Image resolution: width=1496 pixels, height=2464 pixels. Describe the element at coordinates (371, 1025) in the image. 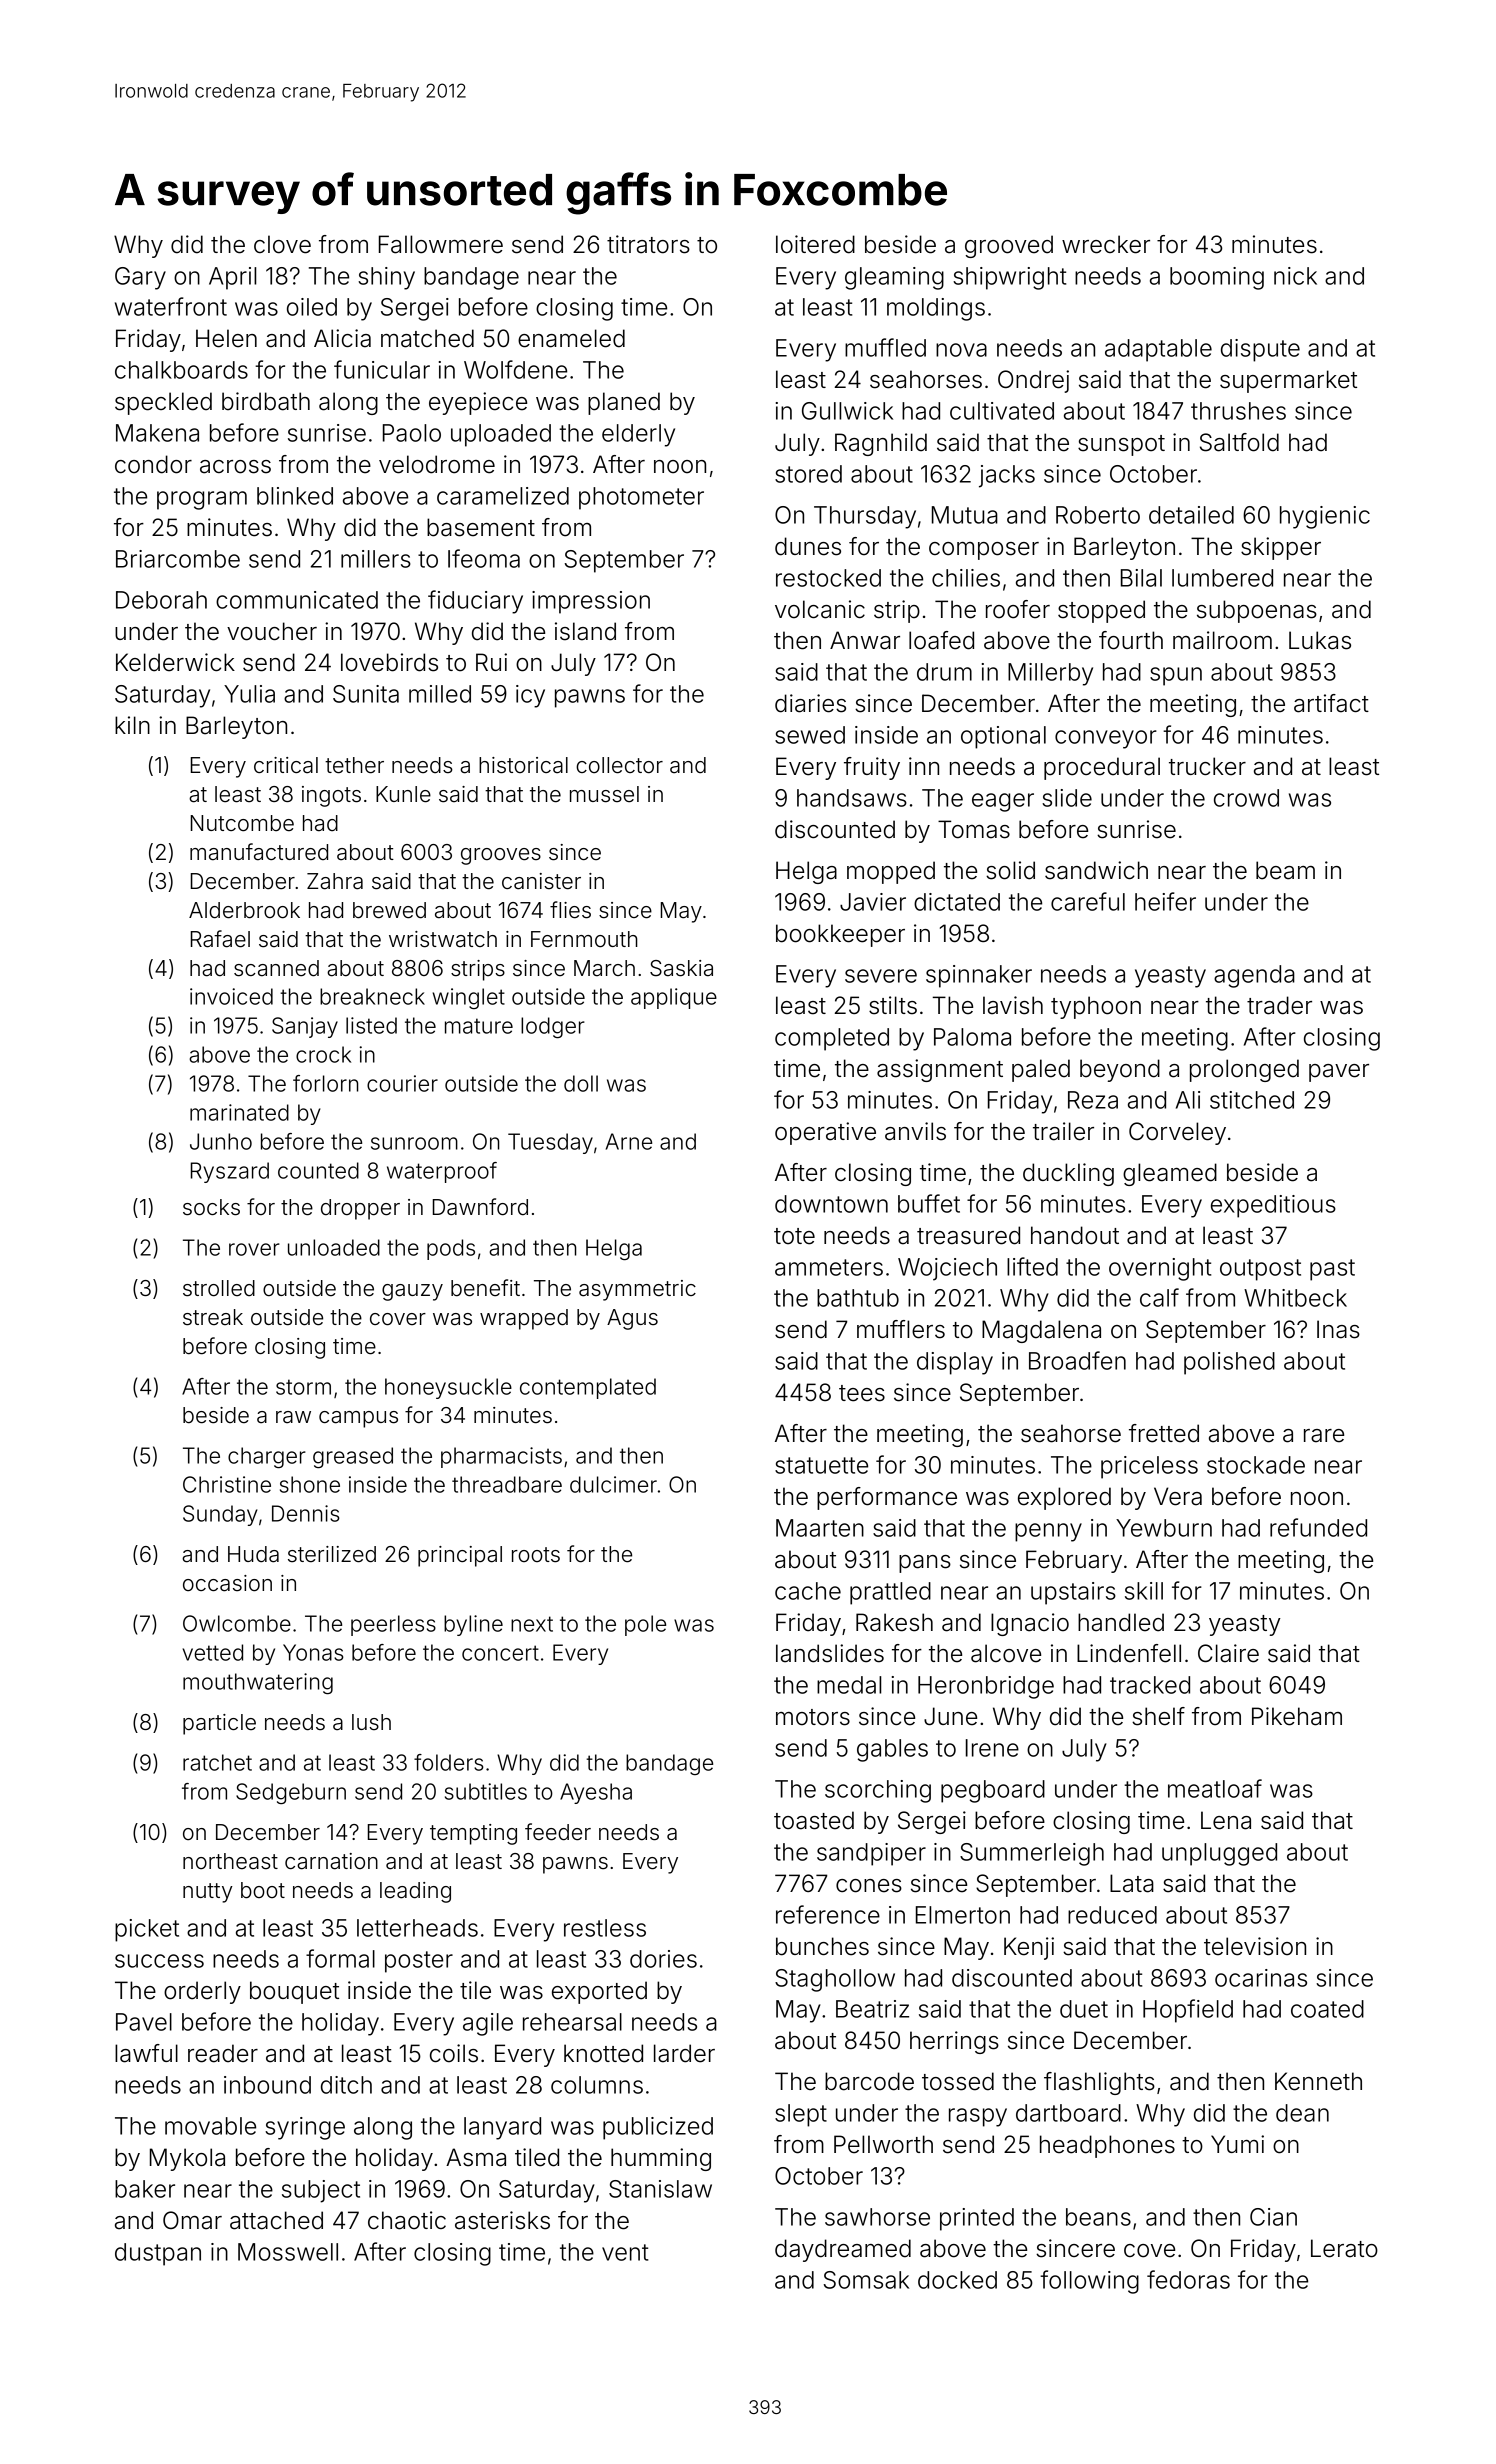

I see `listed` at that location.
